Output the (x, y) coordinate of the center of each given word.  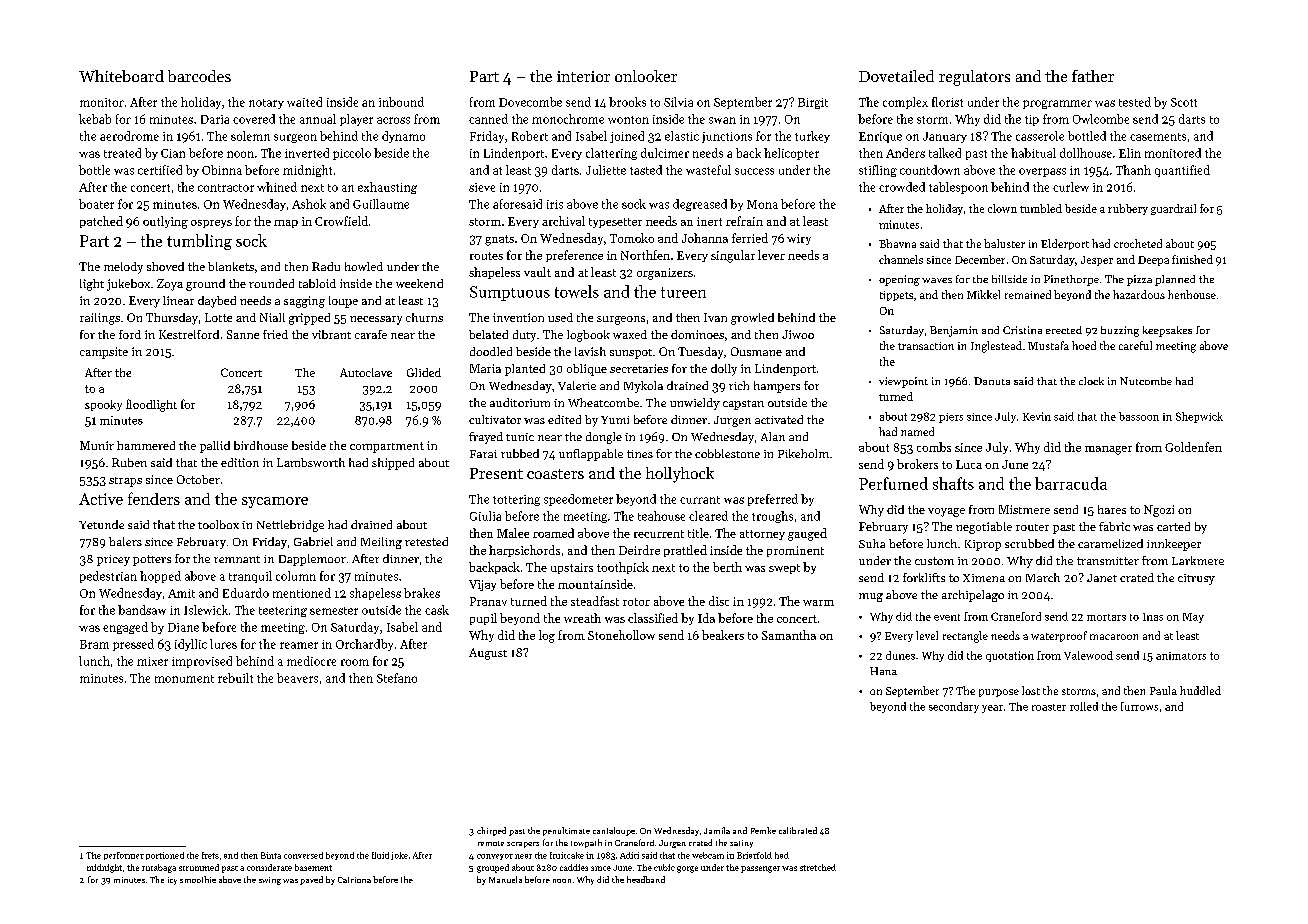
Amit (181, 593)
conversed (303, 855)
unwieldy (695, 404)
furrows (1139, 706)
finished (1192, 259)
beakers (723, 635)
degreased (700, 205)
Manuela (505, 879)
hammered (146, 445)
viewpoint (903, 382)
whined (277, 187)
